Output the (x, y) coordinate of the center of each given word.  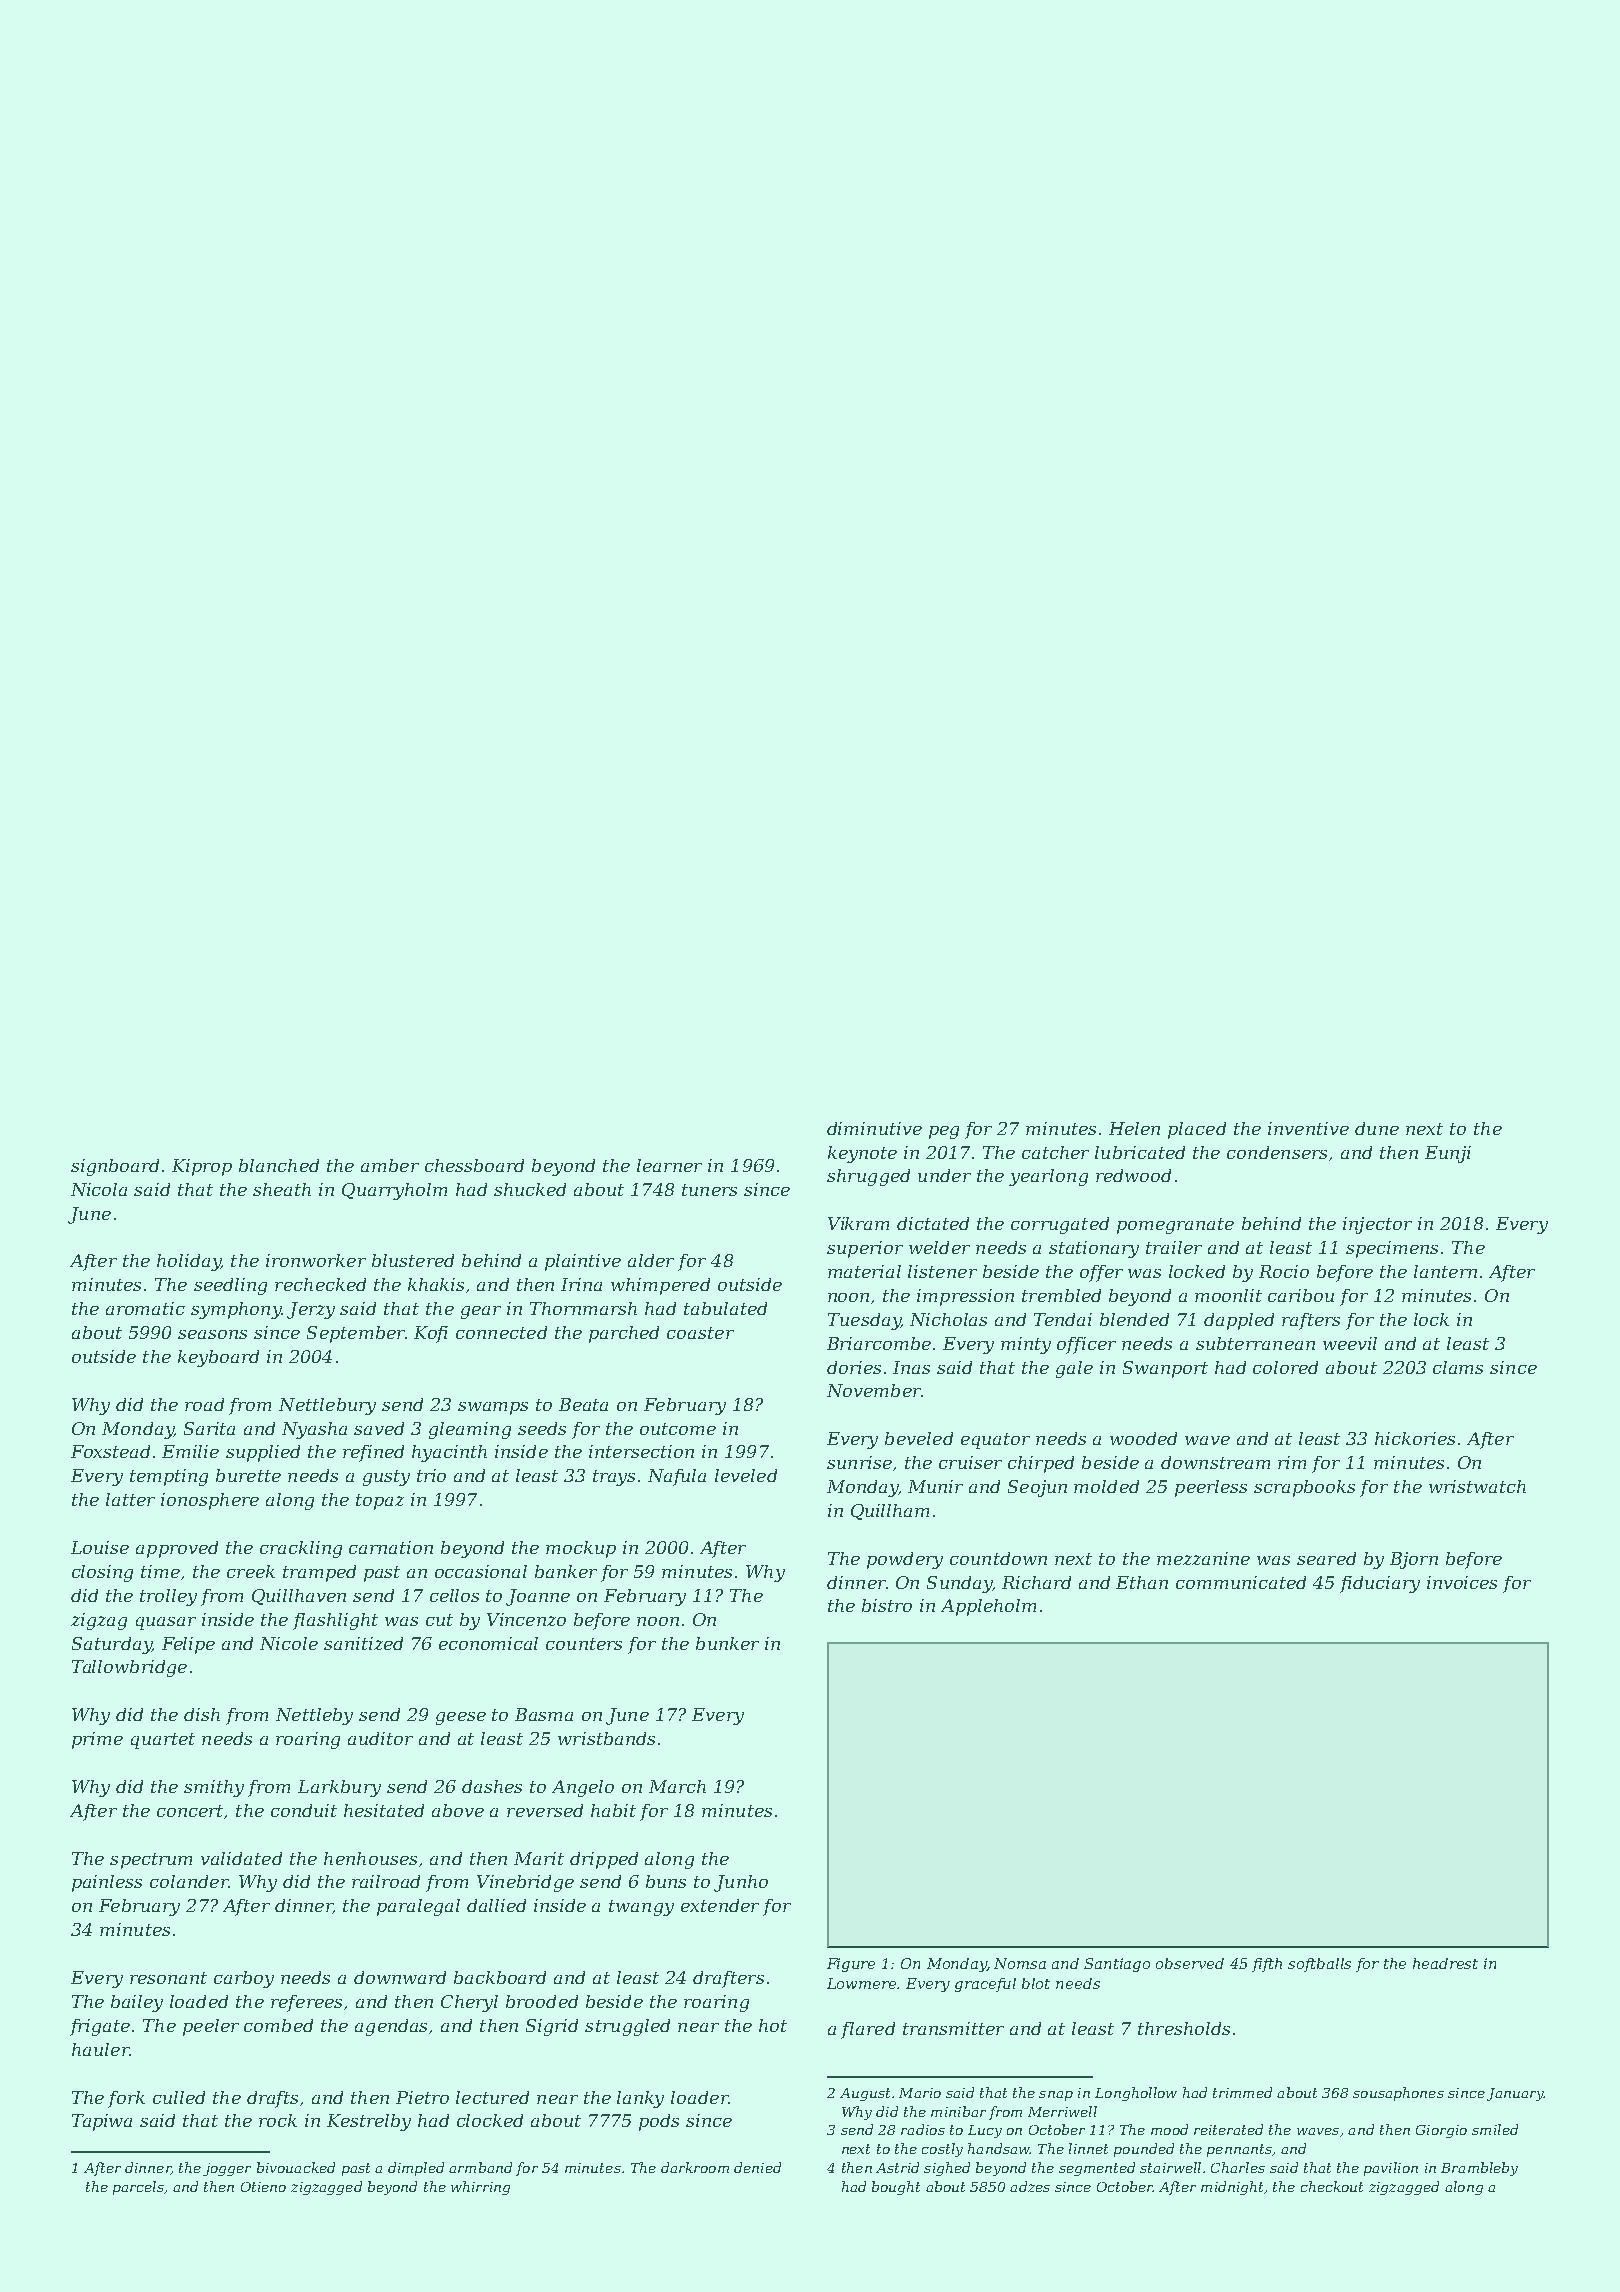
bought (896, 2188)
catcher (1055, 1152)
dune (1377, 1128)
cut (439, 1620)
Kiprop (202, 1167)
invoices (1462, 1582)
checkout (1332, 2186)
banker (566, 1571)
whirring (480, 2188)
